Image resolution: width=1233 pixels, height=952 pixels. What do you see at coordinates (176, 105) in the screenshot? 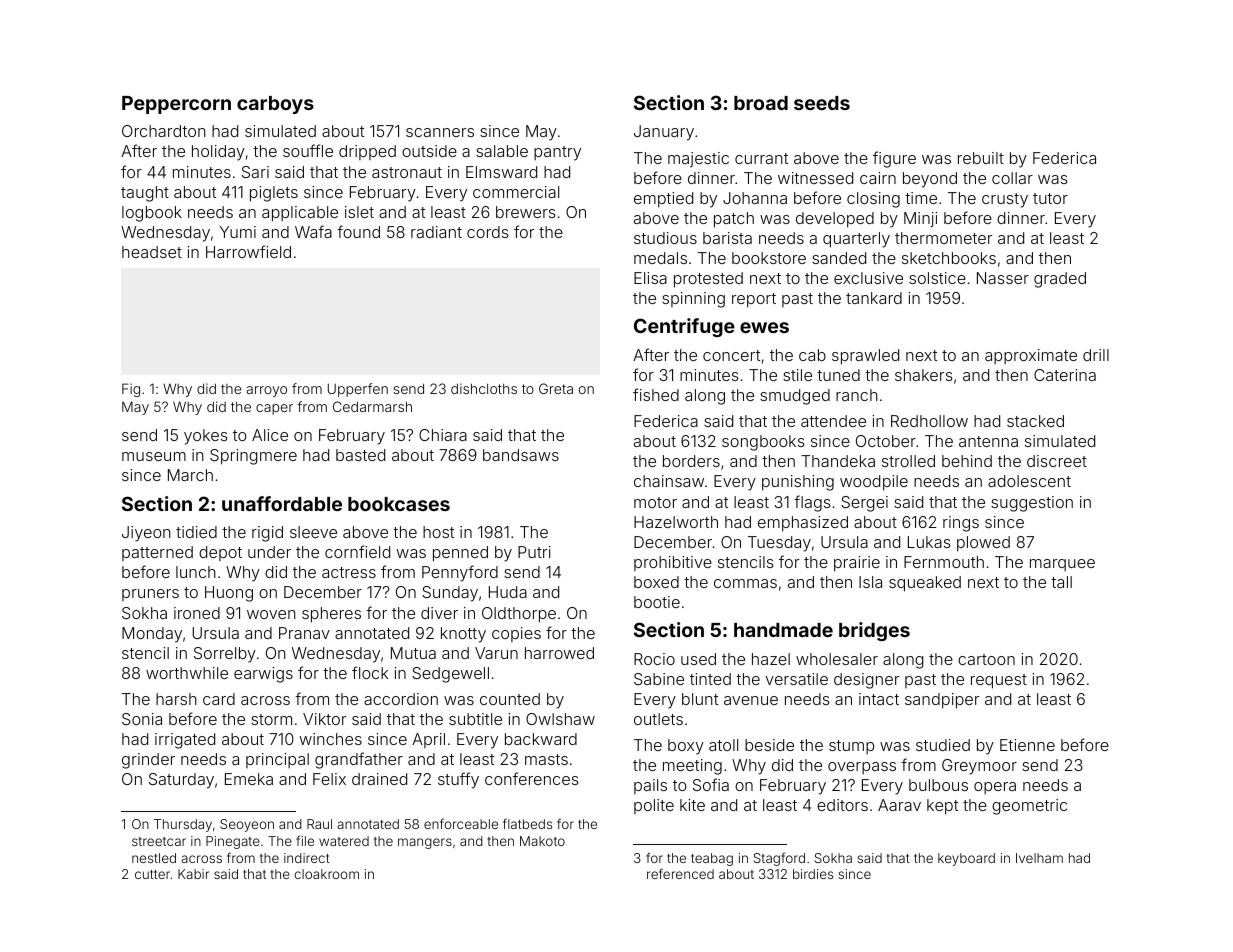
I see `Peppercorn` at bounding box center [176, 105].
